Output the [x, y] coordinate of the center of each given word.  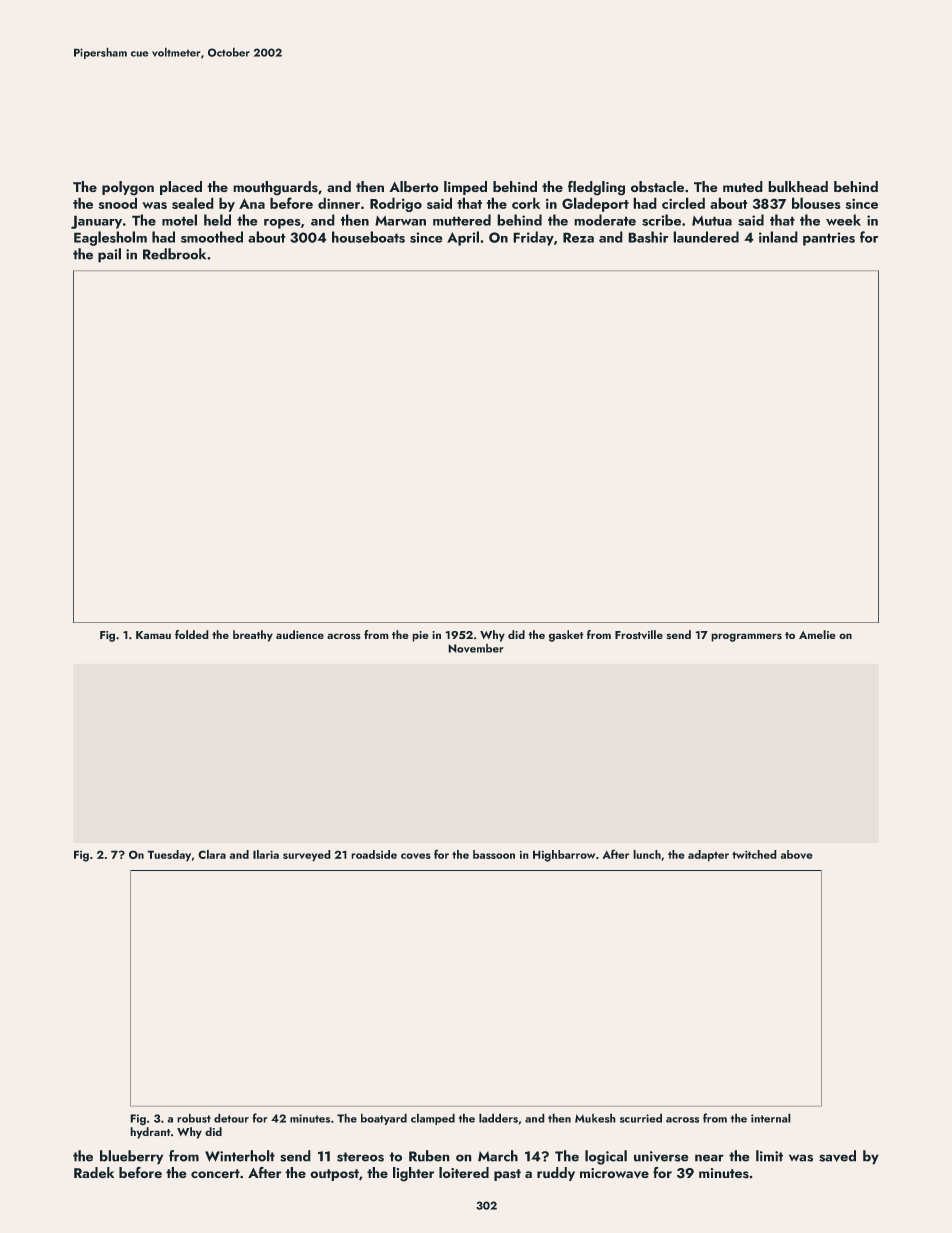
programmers [746, 637]
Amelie [817, 634]
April [463, 238]
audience [300, 634]
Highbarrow [564, 856]
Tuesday [169, 856]
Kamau [153, 635]
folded [192, 634]
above [797, 854]
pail [109, 255]
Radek [94, 1172]
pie [420, 636]
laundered [706, 237]
